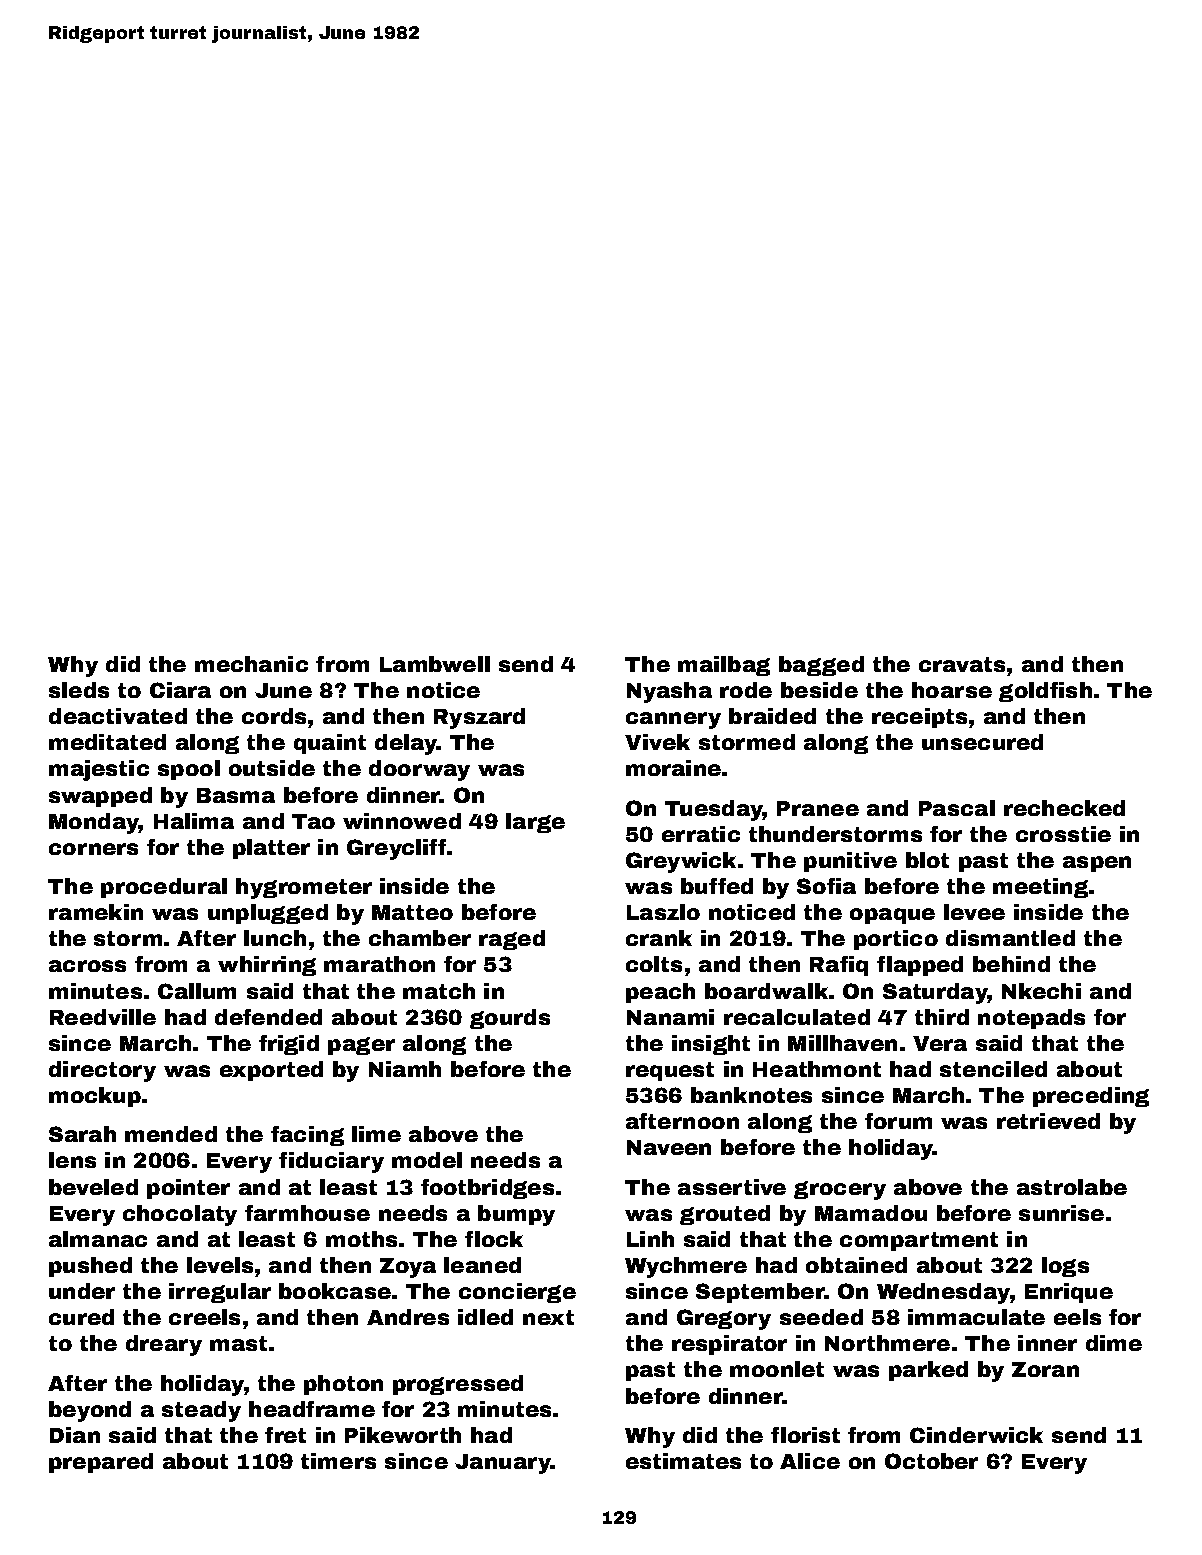 This screenshot has width=1202, height=1555. What do you see at coordinates (98, 1239) in the screenshot?
I see `almanac` at bounding box center [98, 1239].
